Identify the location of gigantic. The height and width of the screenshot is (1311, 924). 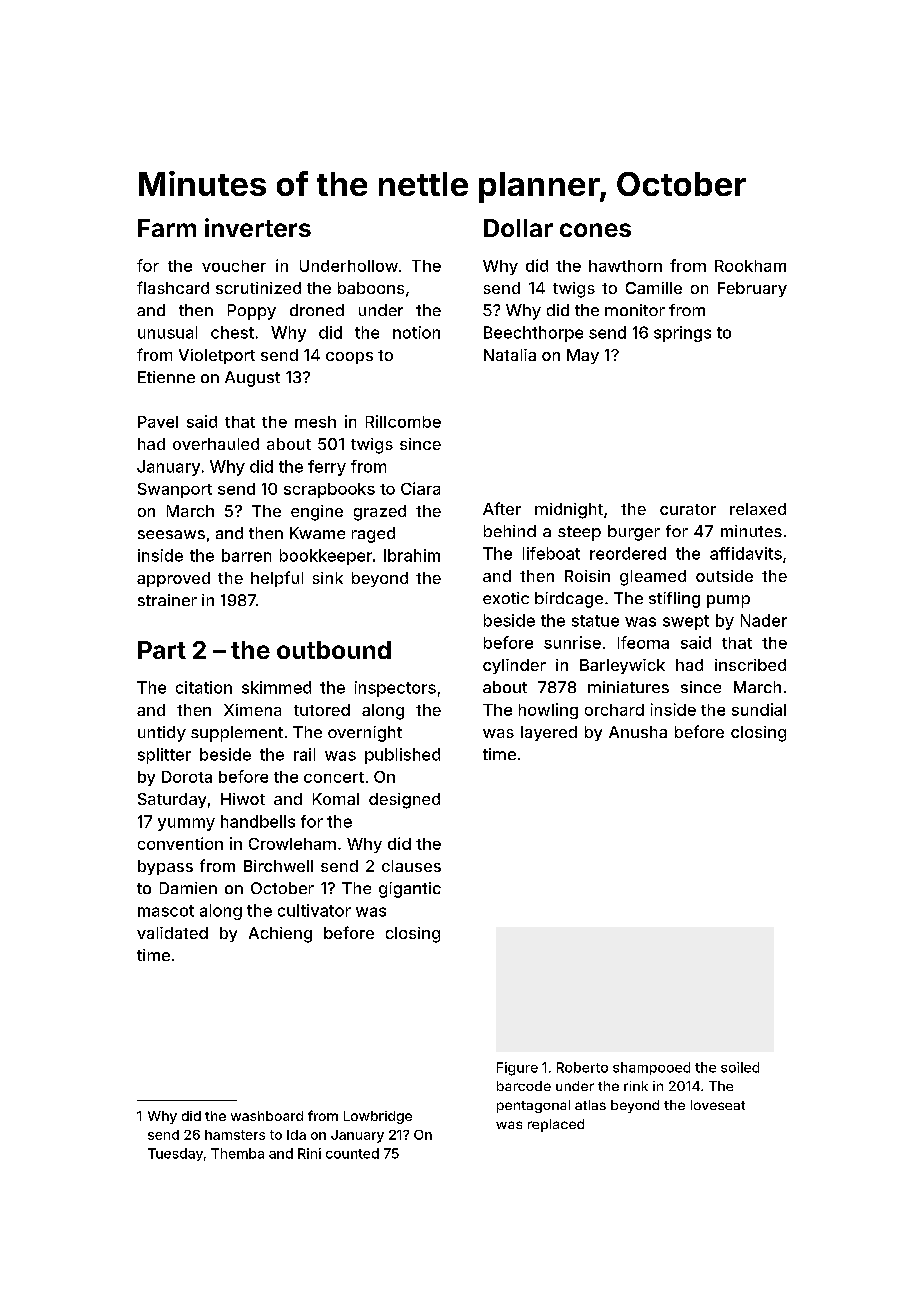
(410, 890).
